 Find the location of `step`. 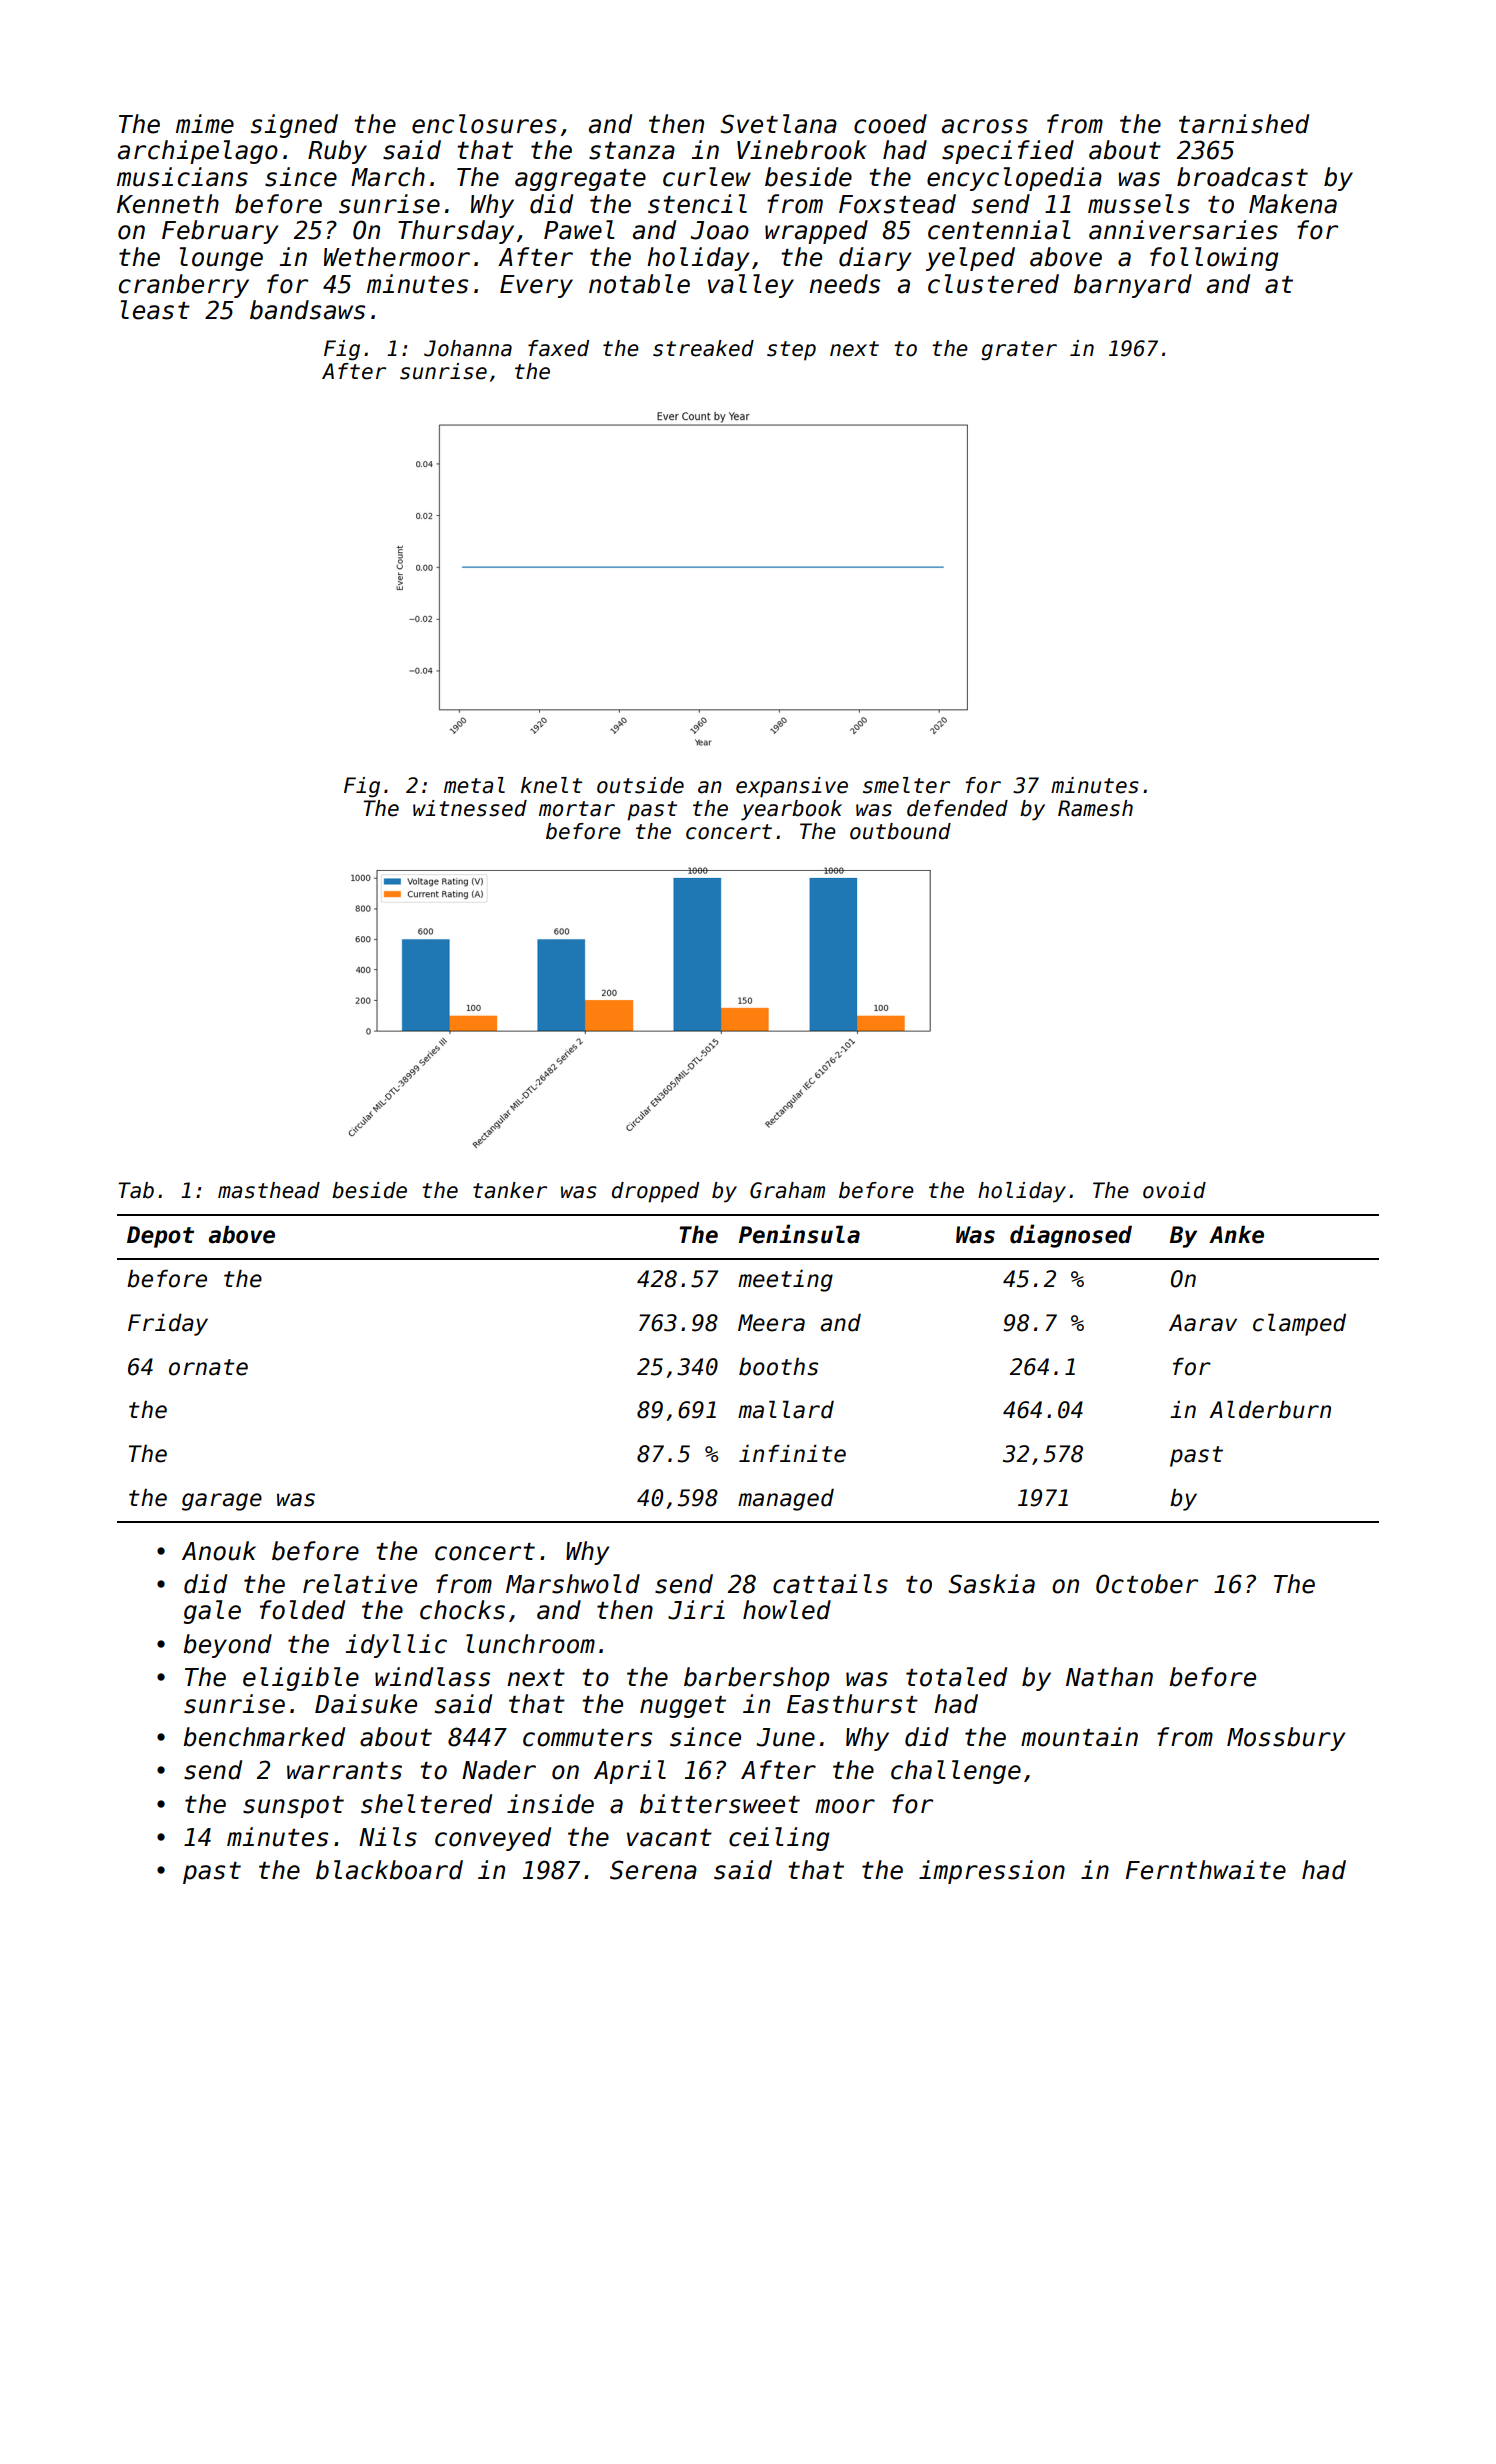

step is located at coordinates (791, 351).
